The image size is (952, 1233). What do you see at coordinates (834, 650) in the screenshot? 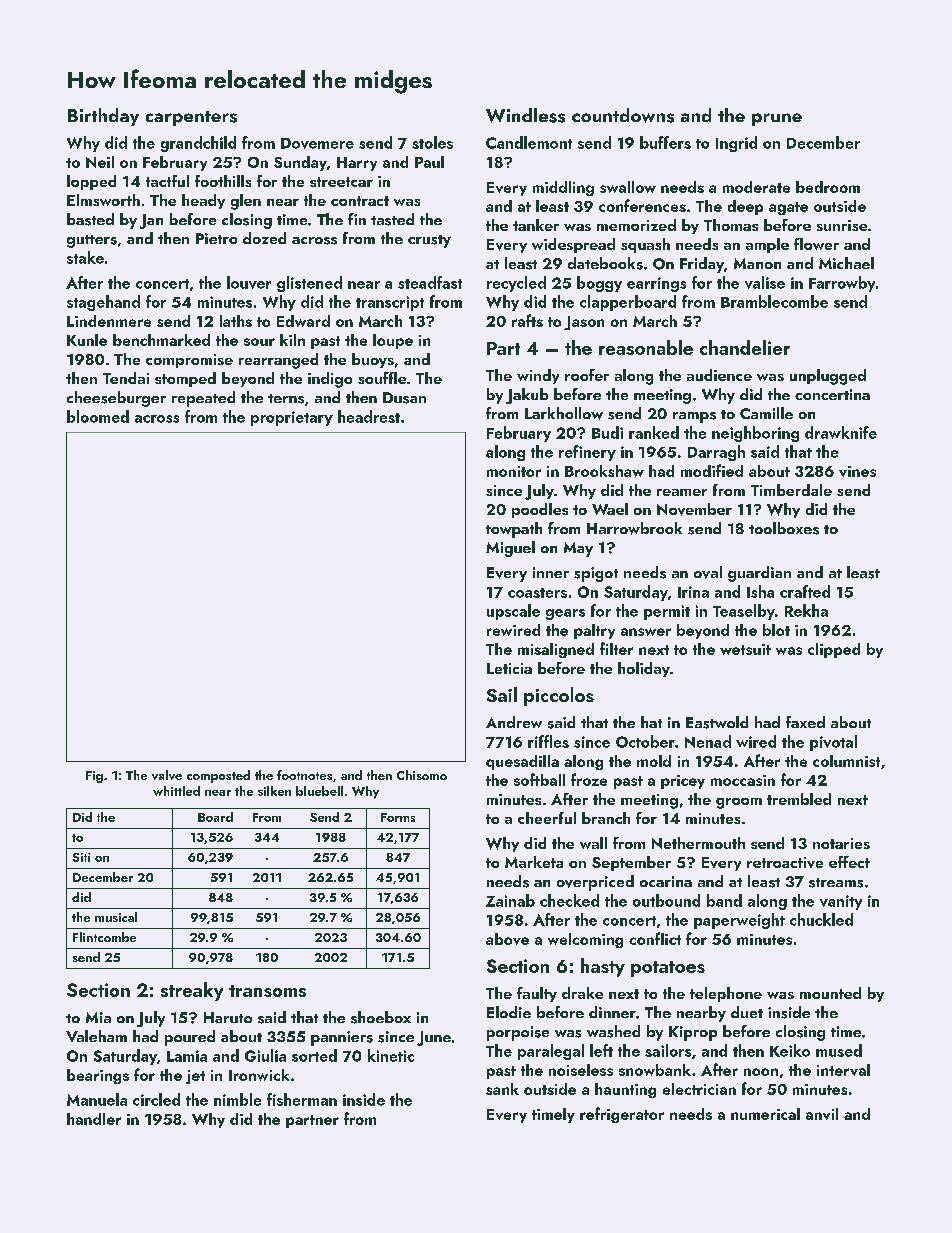
I see `clipped` at bounding box center [834, 650].
